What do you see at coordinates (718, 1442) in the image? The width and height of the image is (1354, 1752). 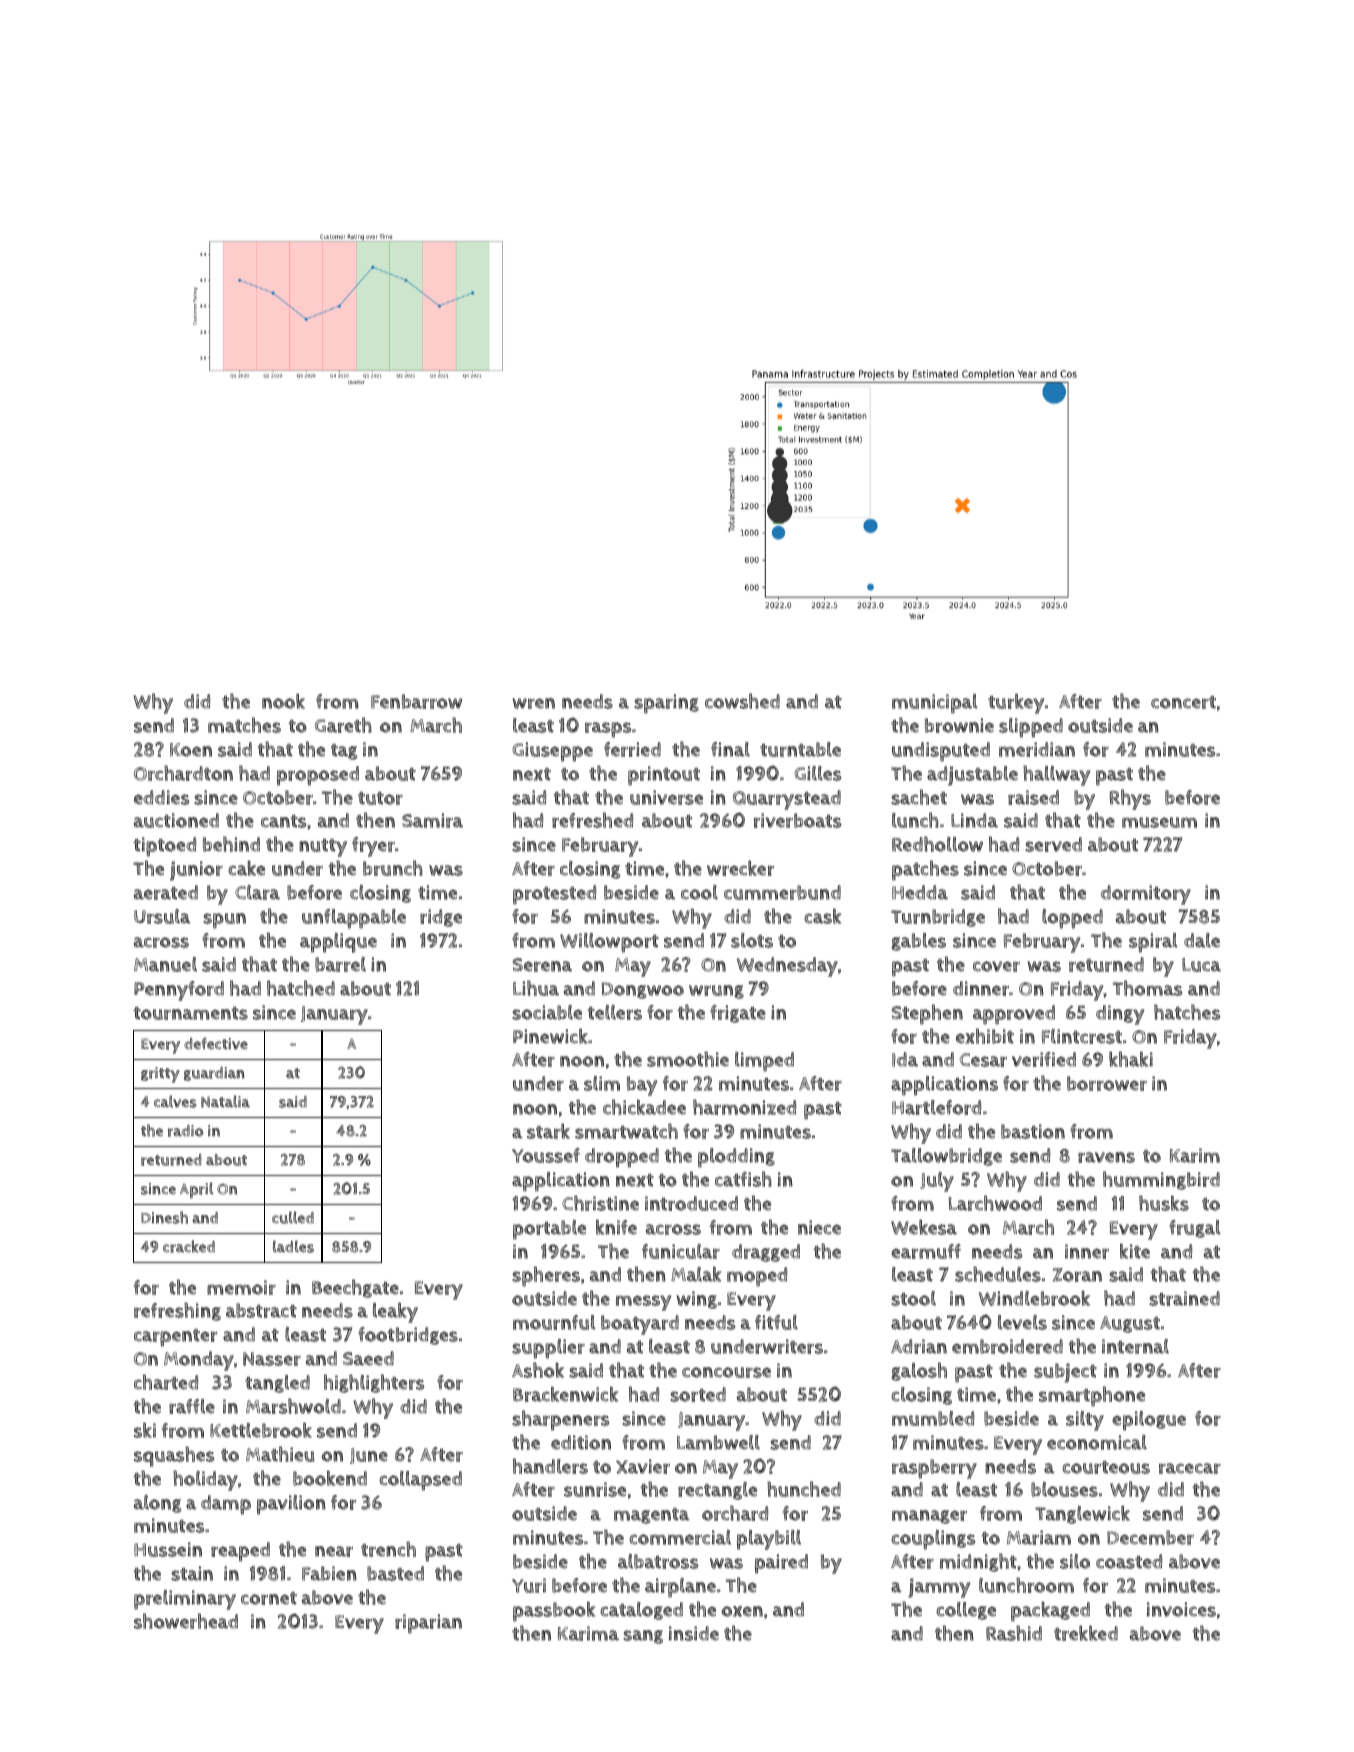 I see `Lambwell` at bounding box center [718, 1442].
